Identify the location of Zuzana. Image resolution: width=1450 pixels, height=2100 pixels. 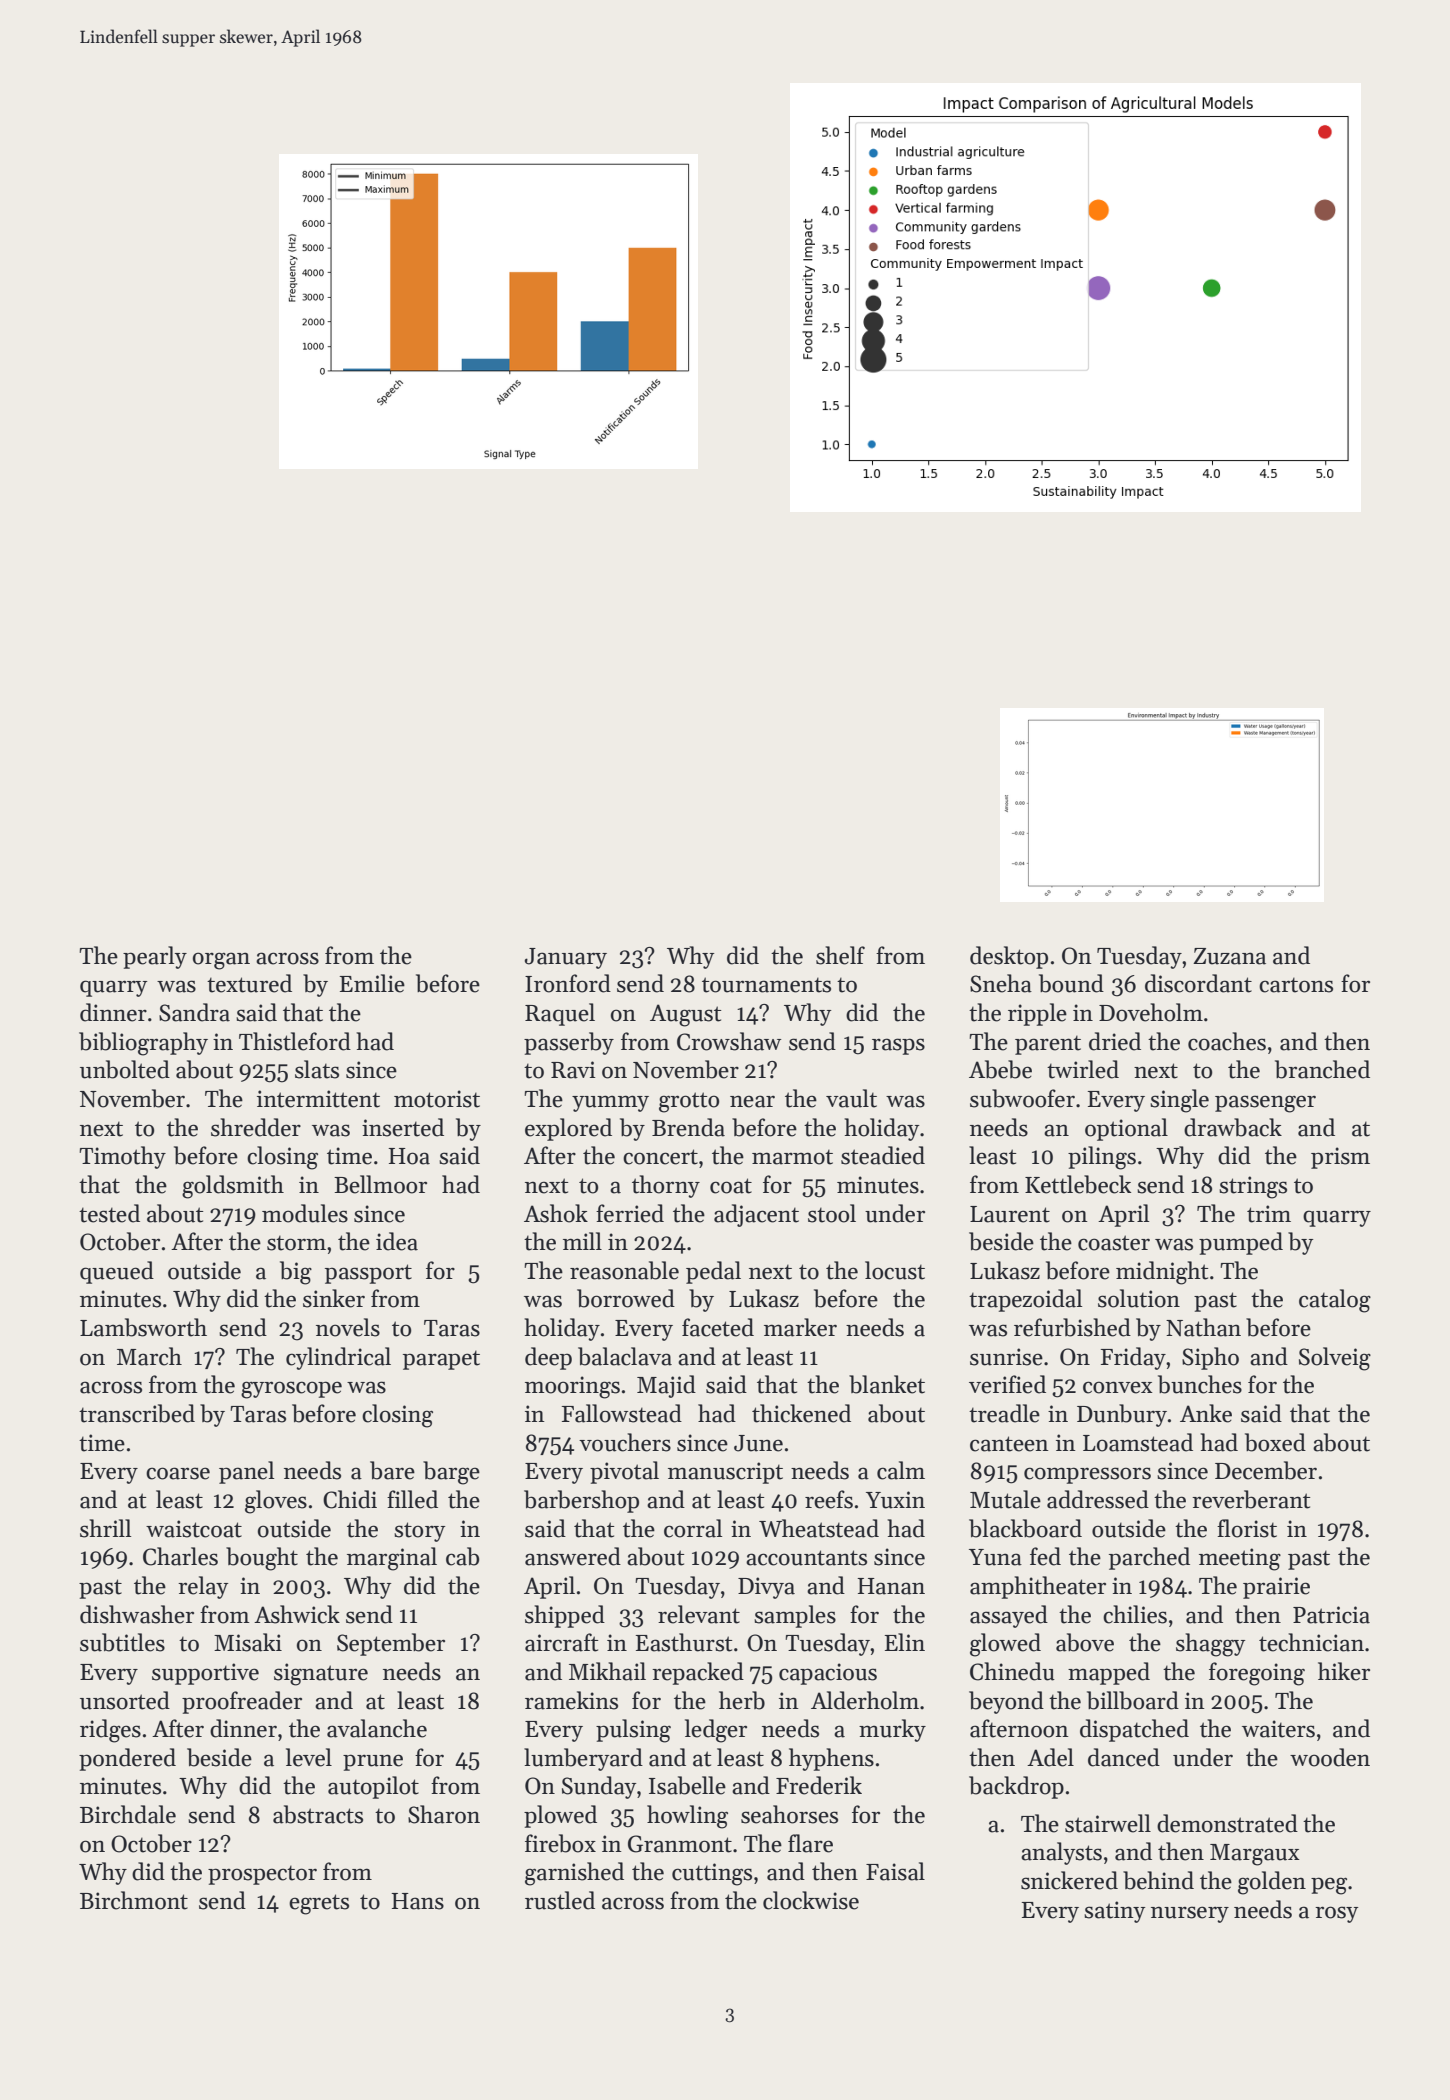
(1229, 956).
